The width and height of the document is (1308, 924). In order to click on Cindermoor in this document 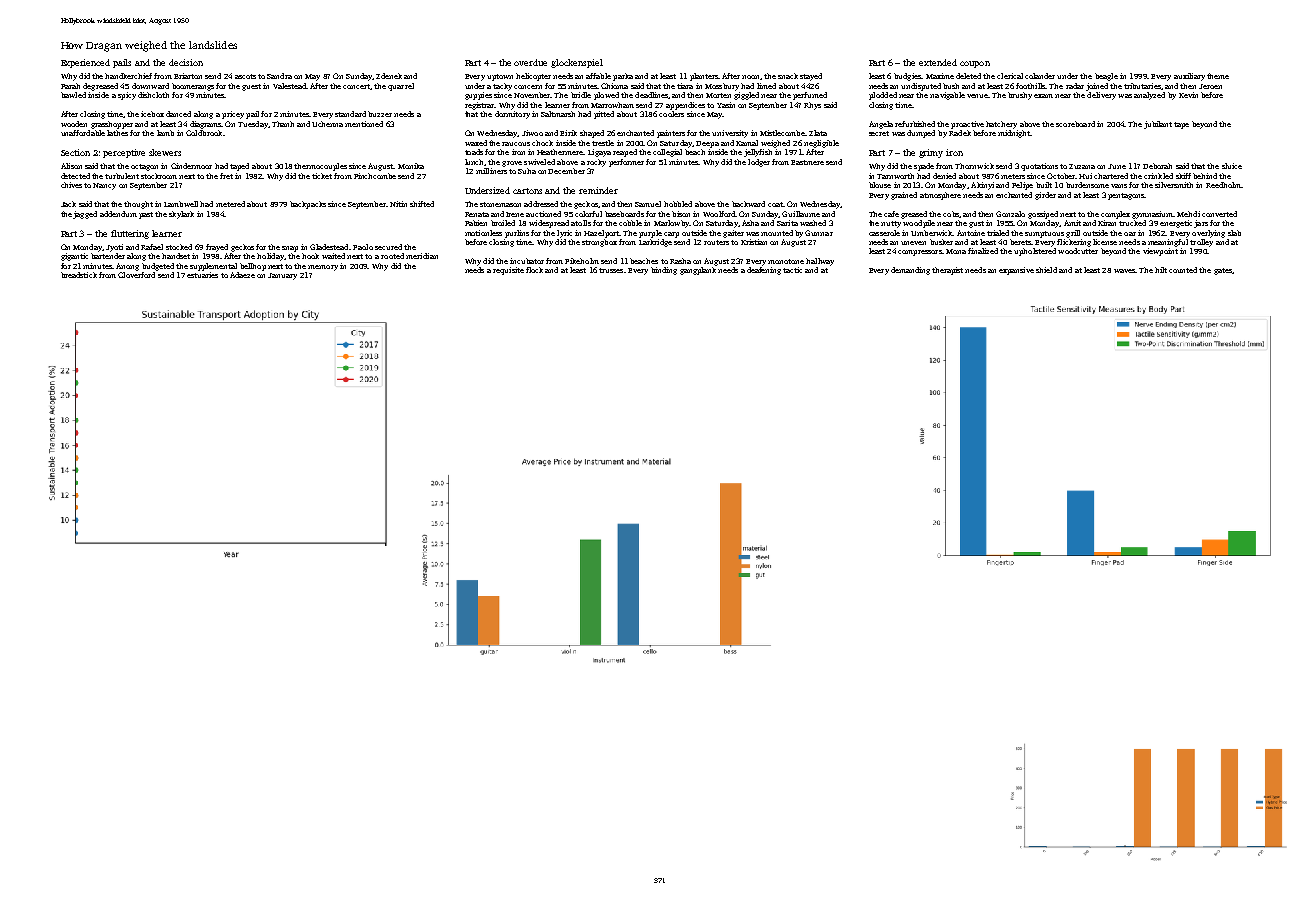, I will do `click(191, 166)`.
